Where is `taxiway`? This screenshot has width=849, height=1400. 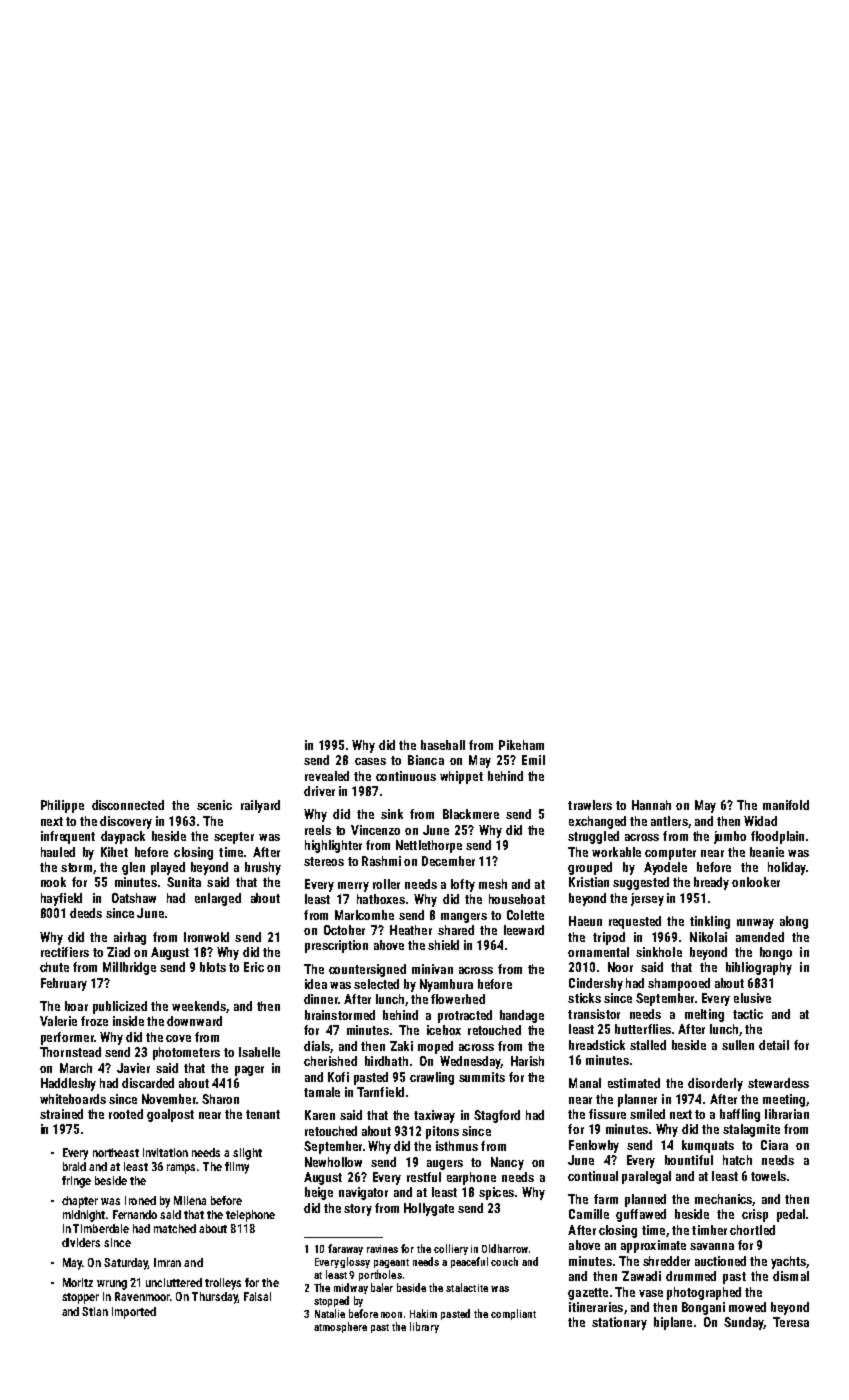
taxiway is located at coordinates (434, 1116).
